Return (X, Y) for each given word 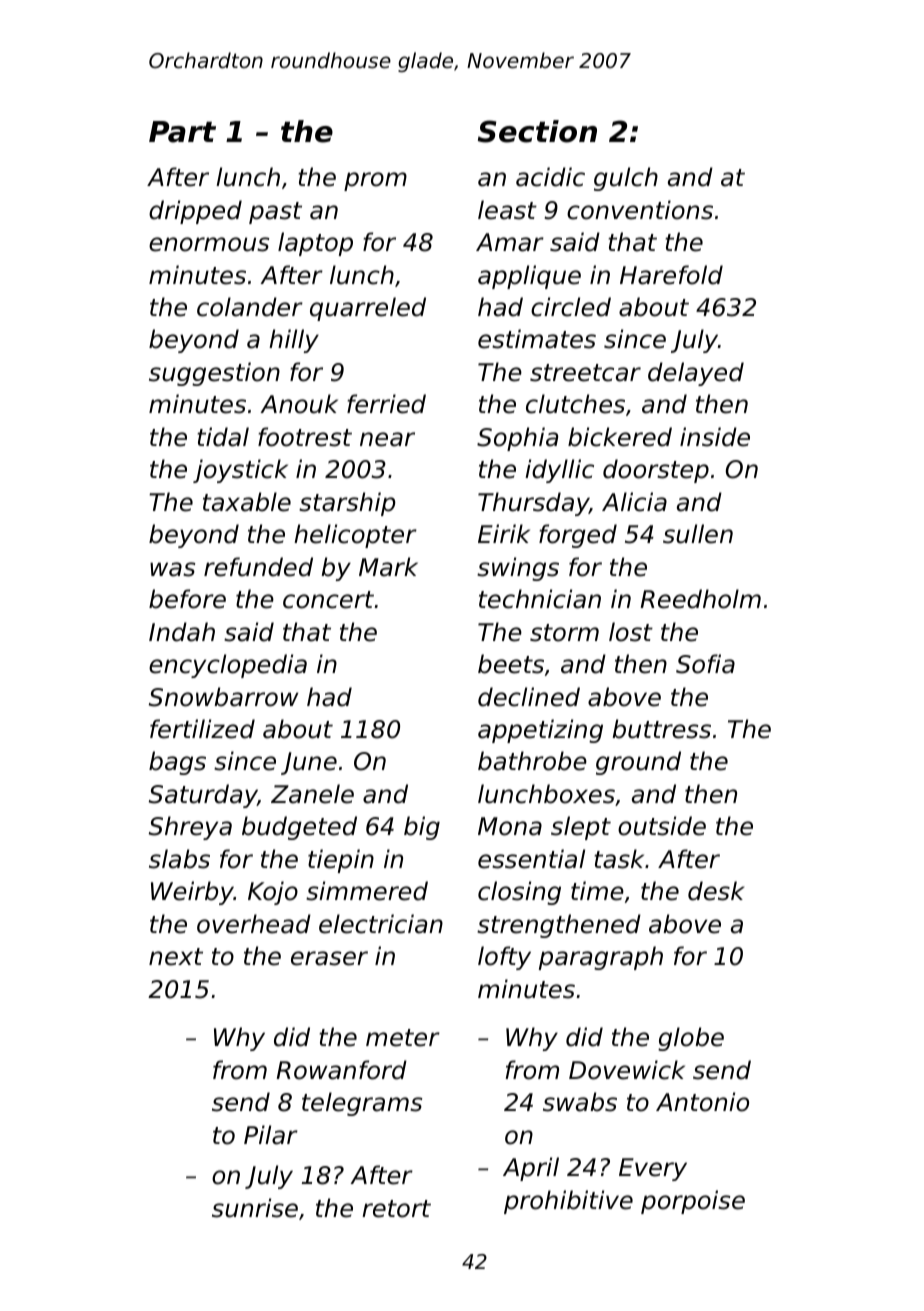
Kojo (273, 893)
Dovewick (627, 1070)
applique (529, 277)
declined (529, 697)
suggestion (214, 374)
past (275, 213)
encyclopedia (228, 666)
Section (537, 131)
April (531, 1169)
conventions (640, 210)
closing (519, 893)
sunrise (255, 1208)
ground (638, 763)
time (597, 891)
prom (375, 181)
